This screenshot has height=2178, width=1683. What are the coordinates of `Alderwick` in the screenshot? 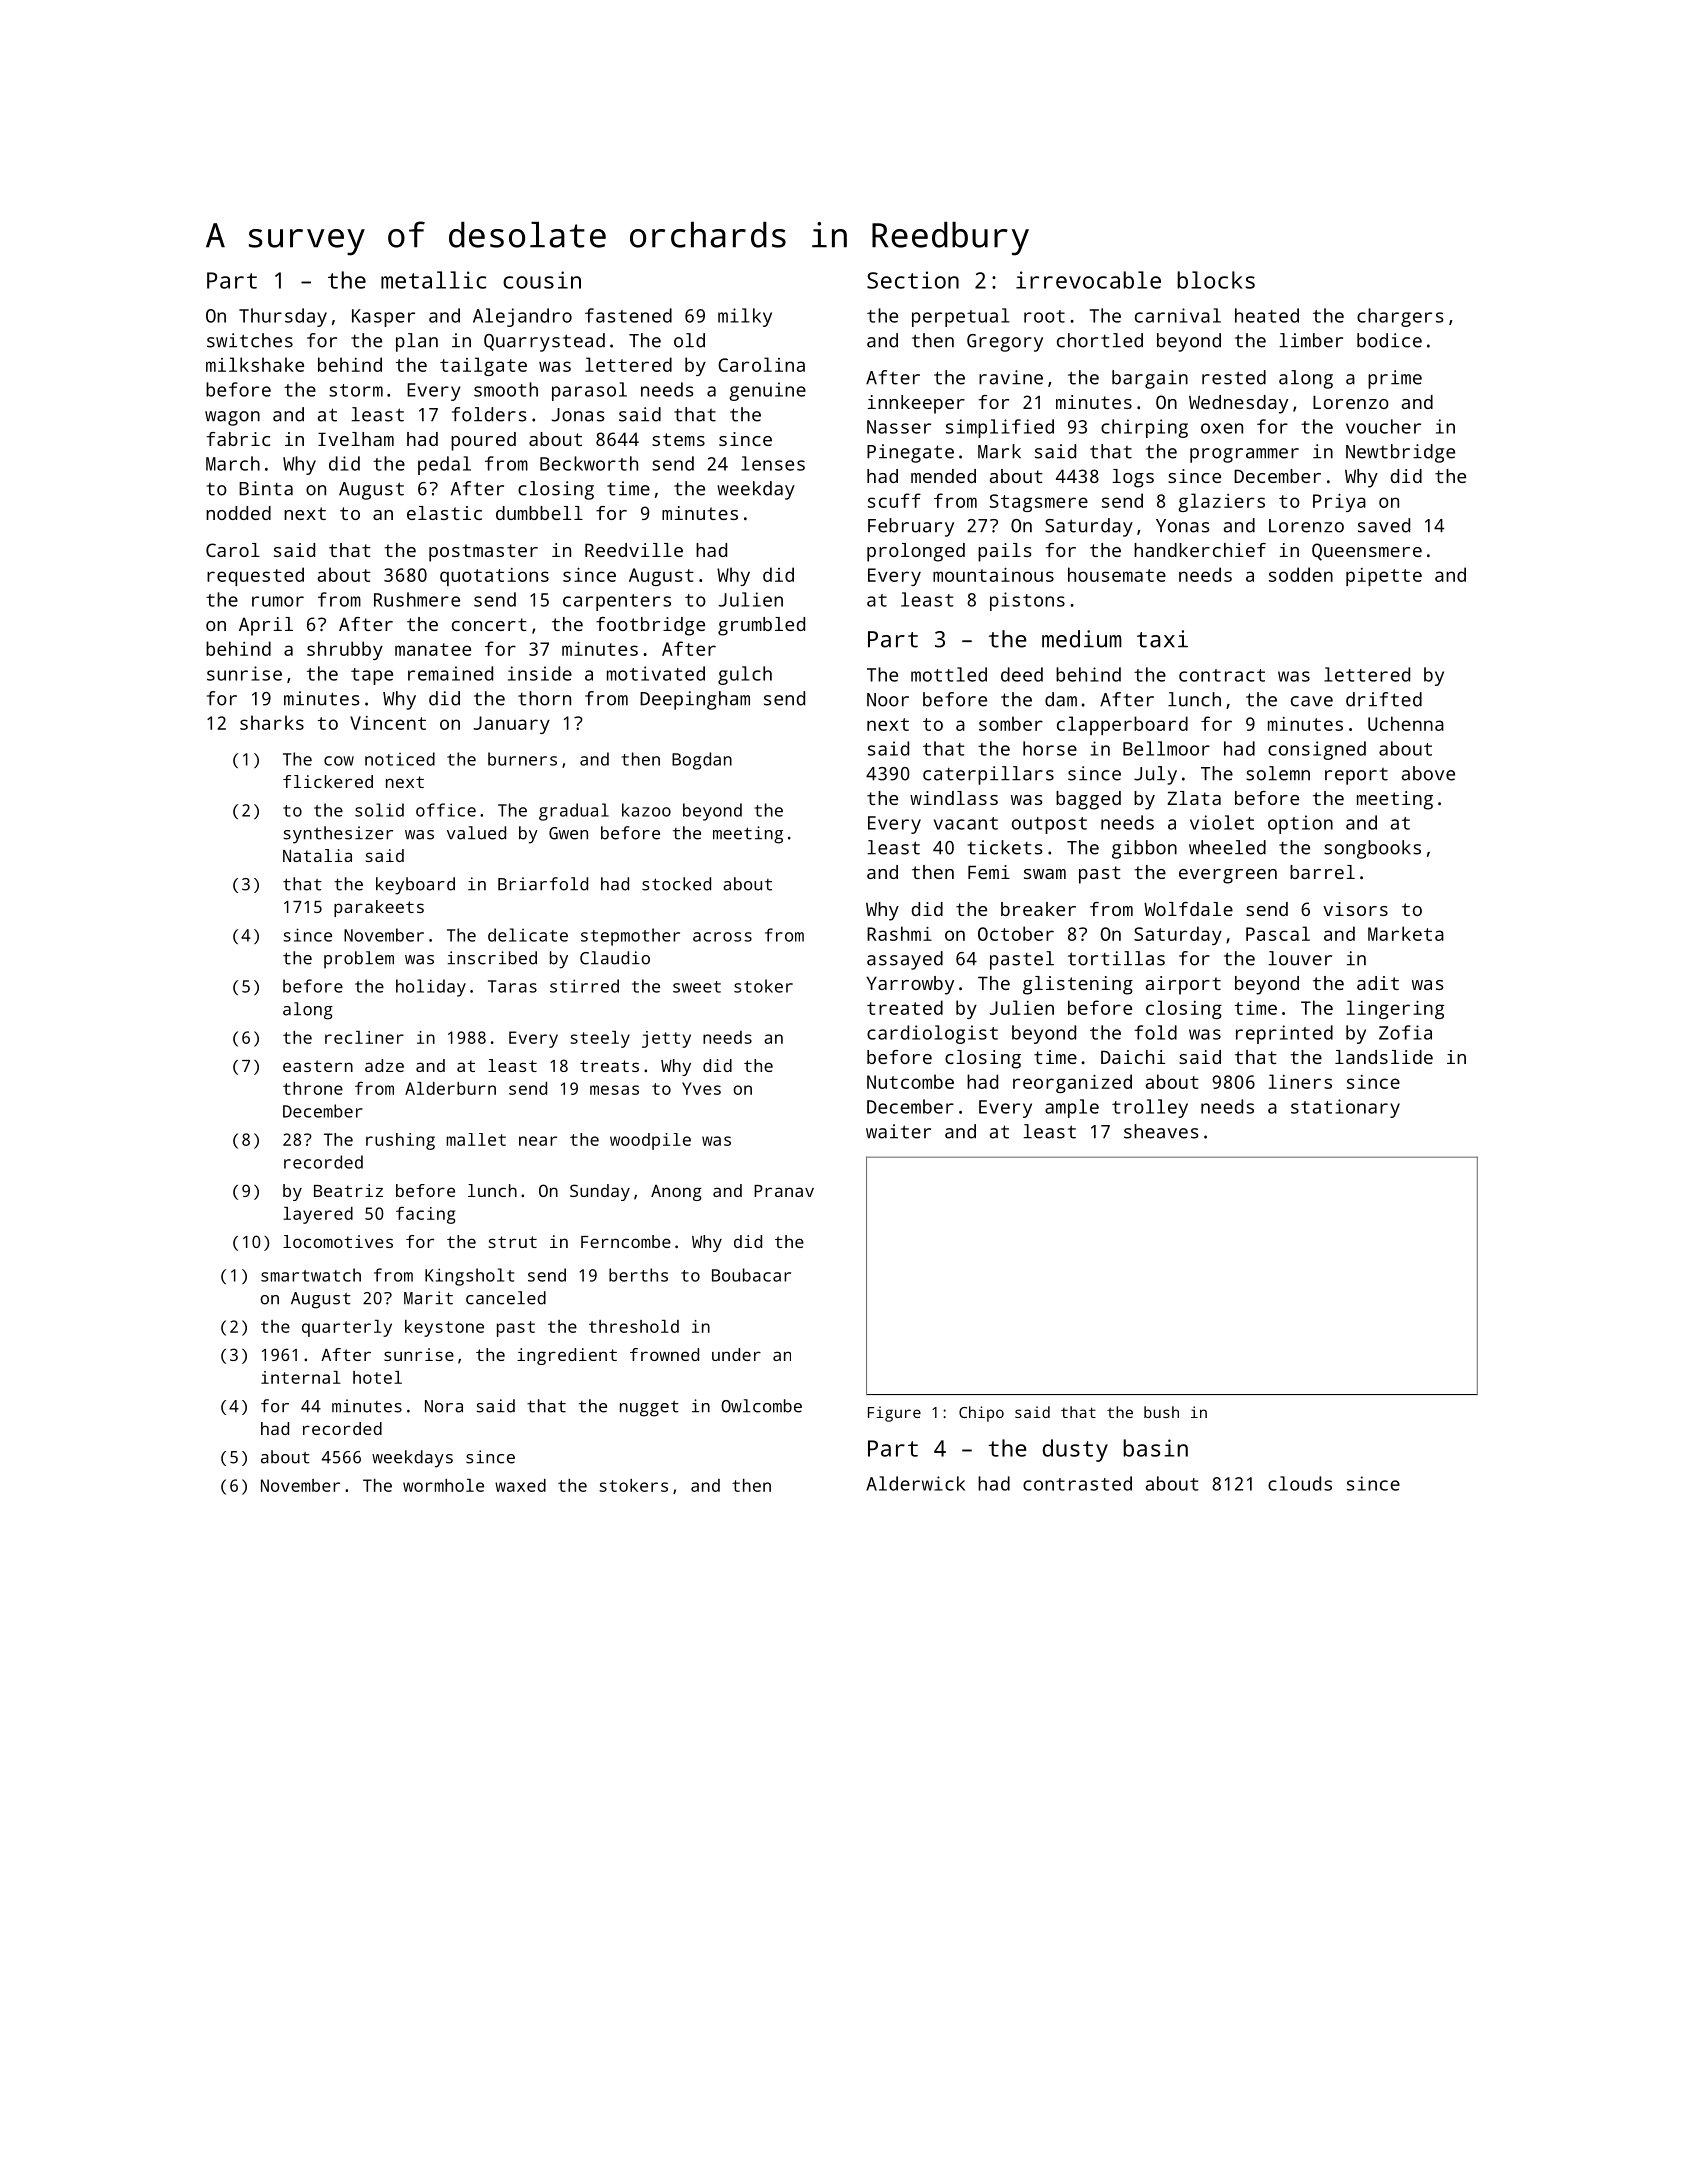 It's located at (915, 1483).
